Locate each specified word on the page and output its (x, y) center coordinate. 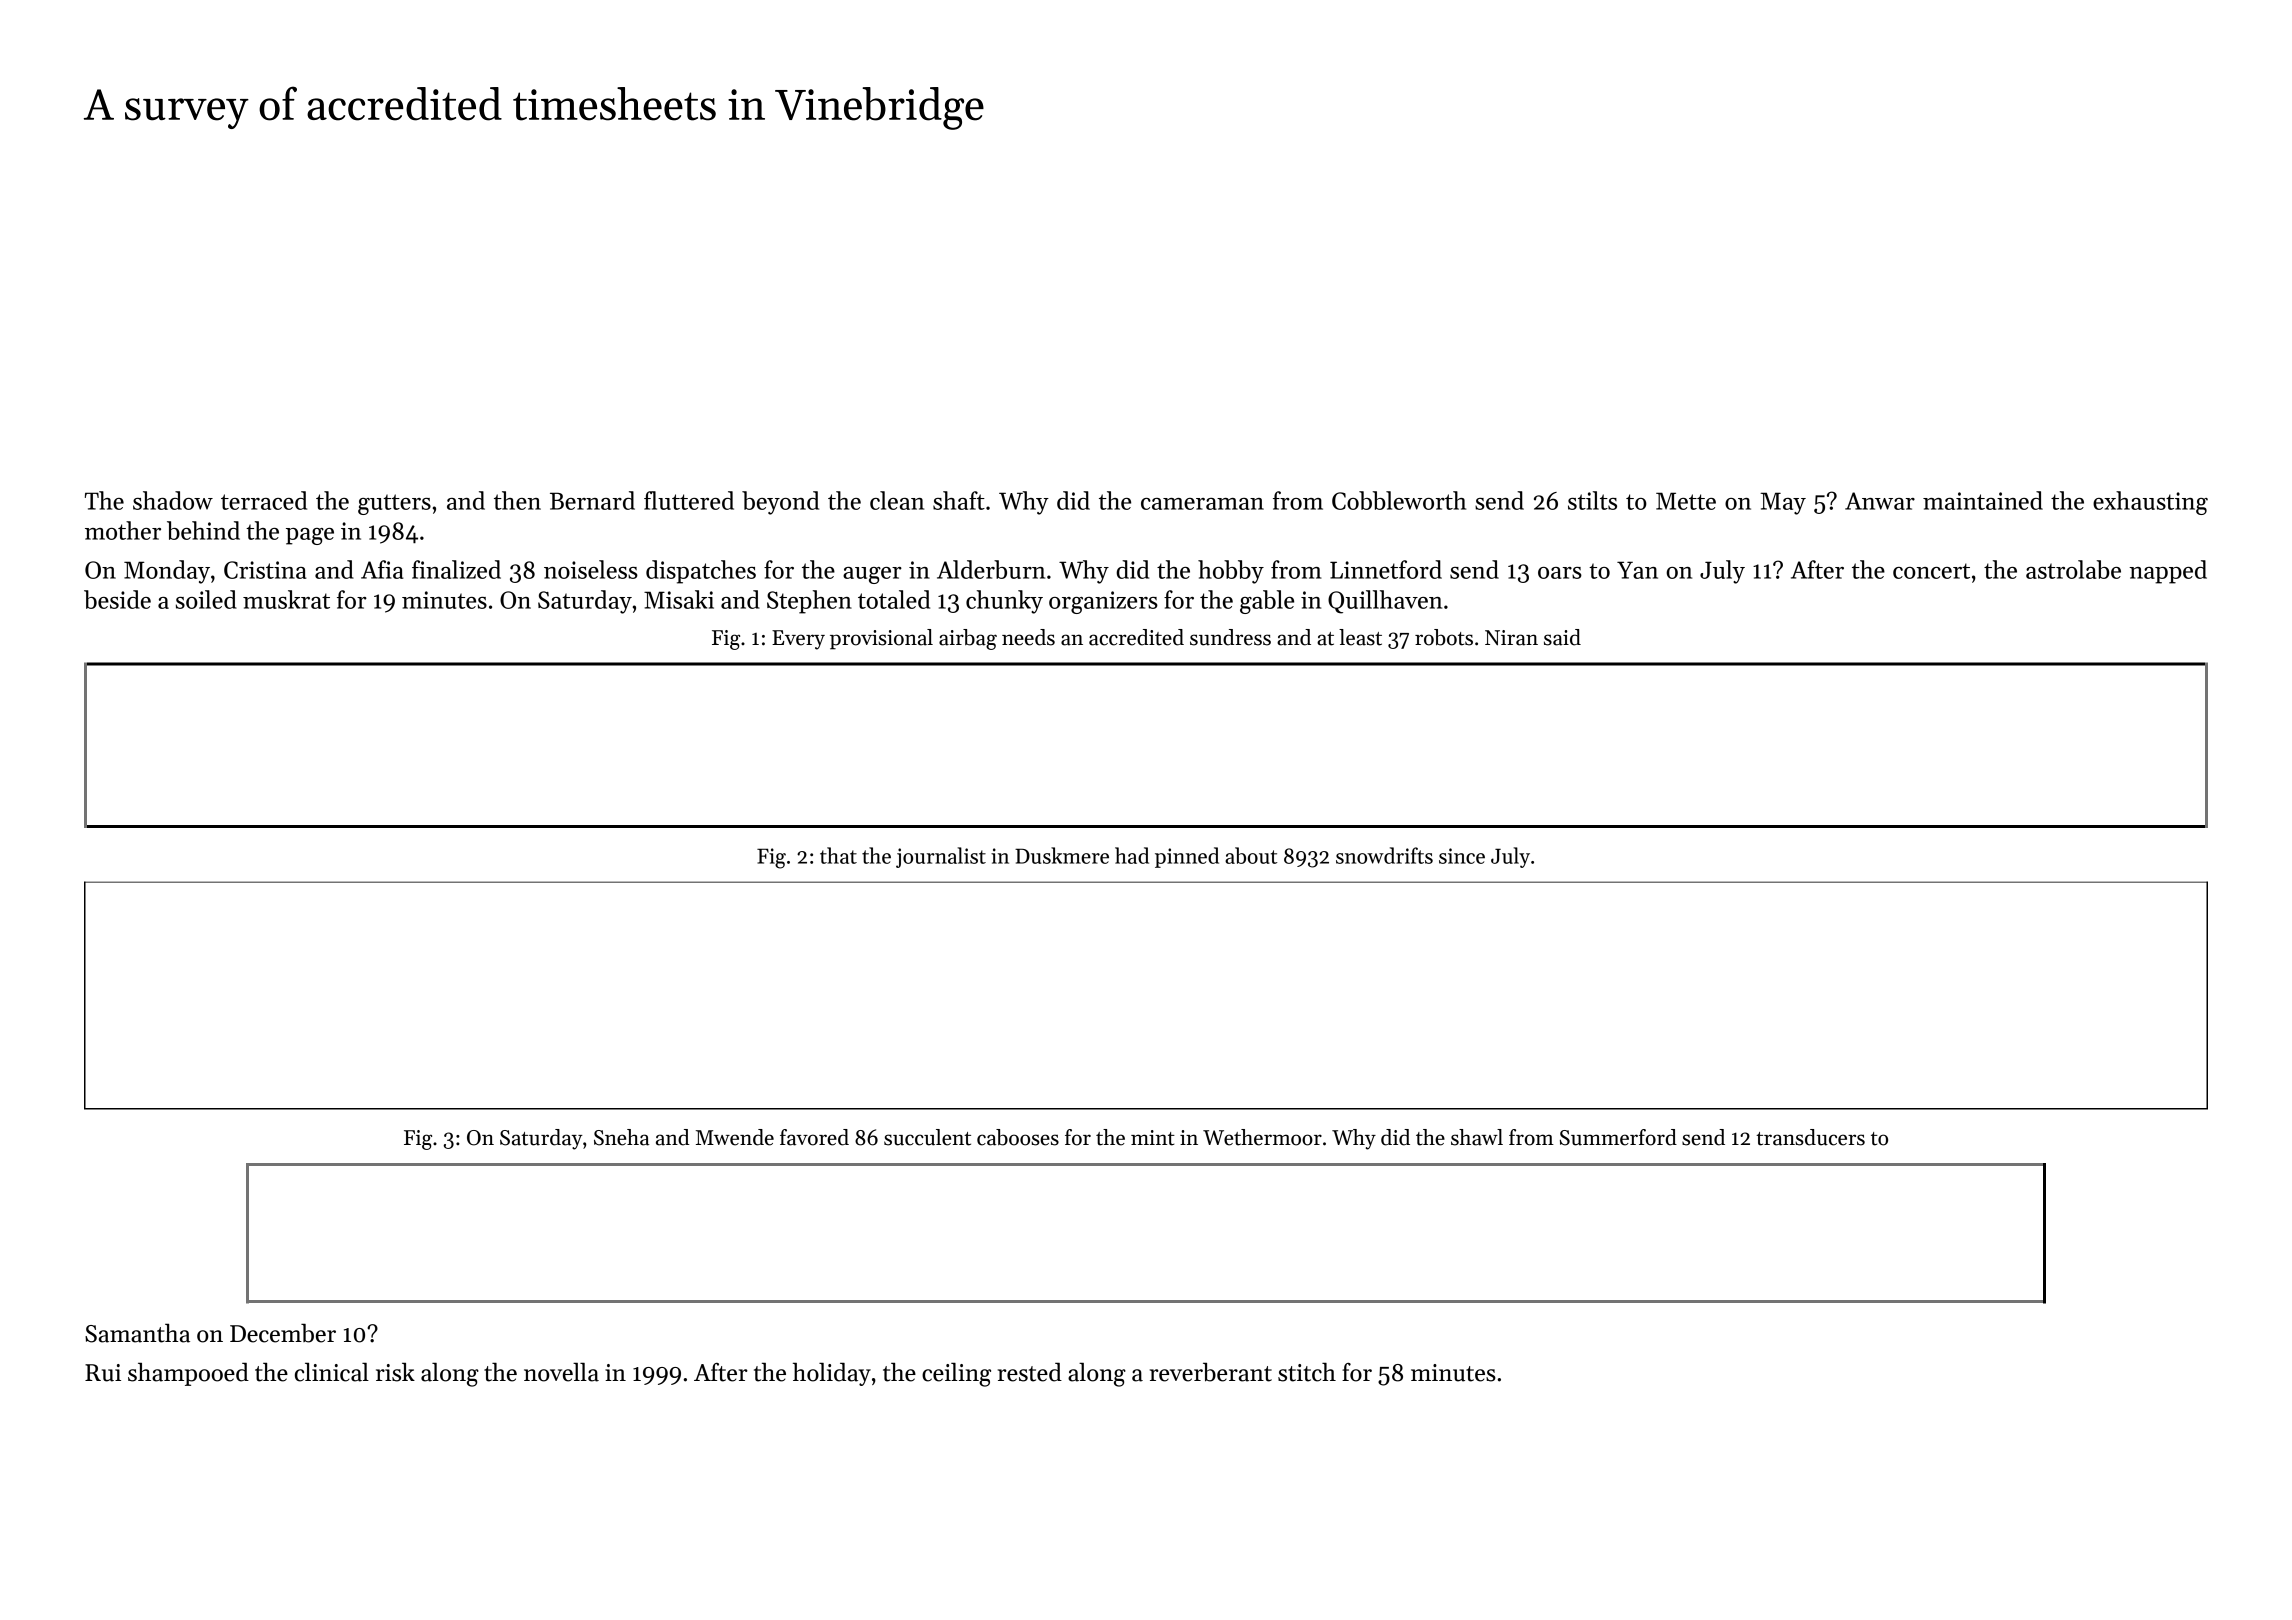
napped (2168, 572)
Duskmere (1062, 855)
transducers (1810, 1137)
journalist (941, 857)
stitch (1307, 1372)
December (283, 1333)
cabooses (1018, 1137)
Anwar (1880, 501)
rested (1030, 1372)
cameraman (1202, 504)
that (838, 855)
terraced (264, 500)
